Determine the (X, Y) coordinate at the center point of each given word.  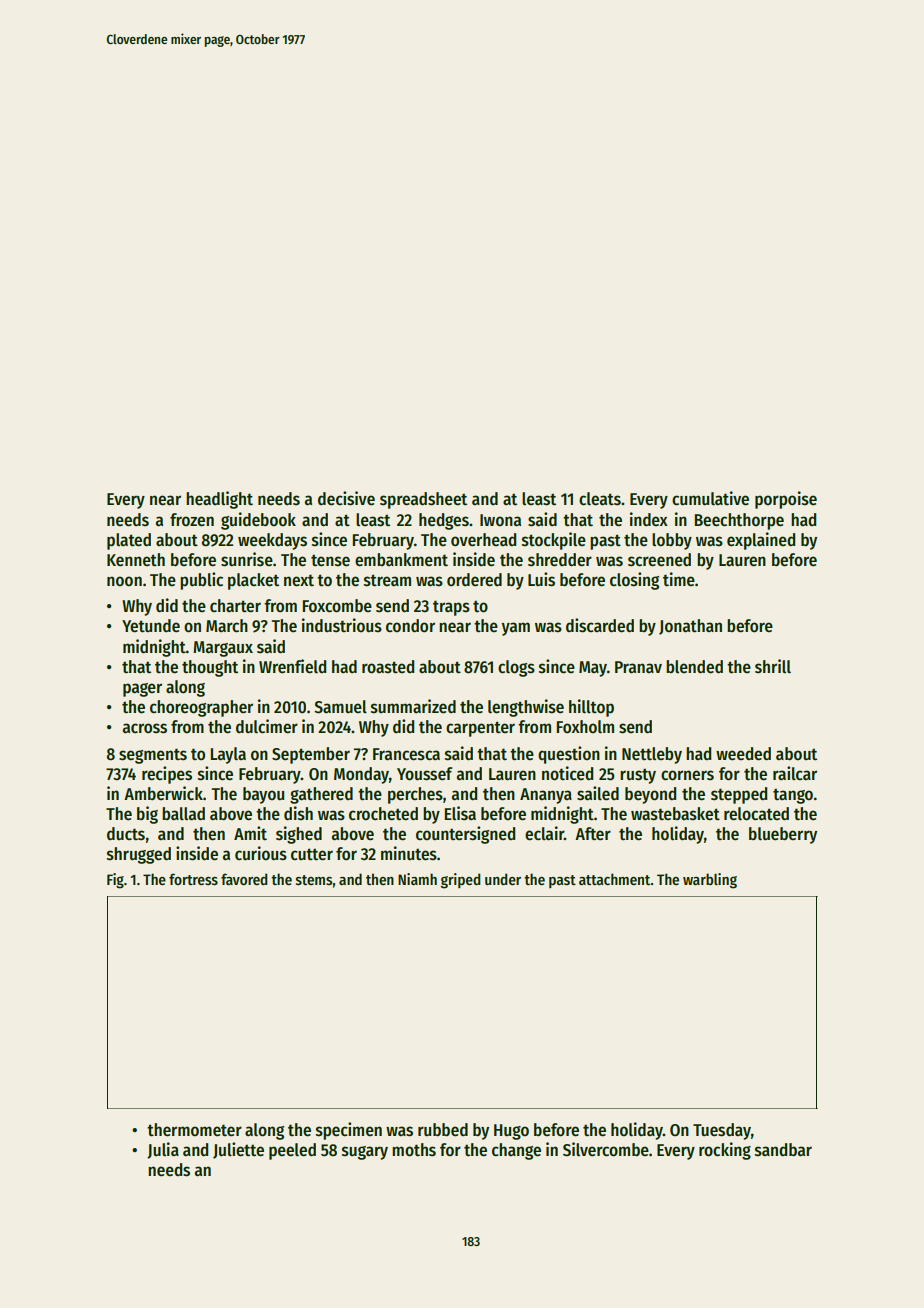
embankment (401, 560)
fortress (193, 879)
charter (235, 606)
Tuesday (722, 1131)
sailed (598, 793)
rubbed (443, 1130)
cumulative (710, 498)
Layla (228, 755)
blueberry (783, 835)
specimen (349, 1131)
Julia (163, 1150)
